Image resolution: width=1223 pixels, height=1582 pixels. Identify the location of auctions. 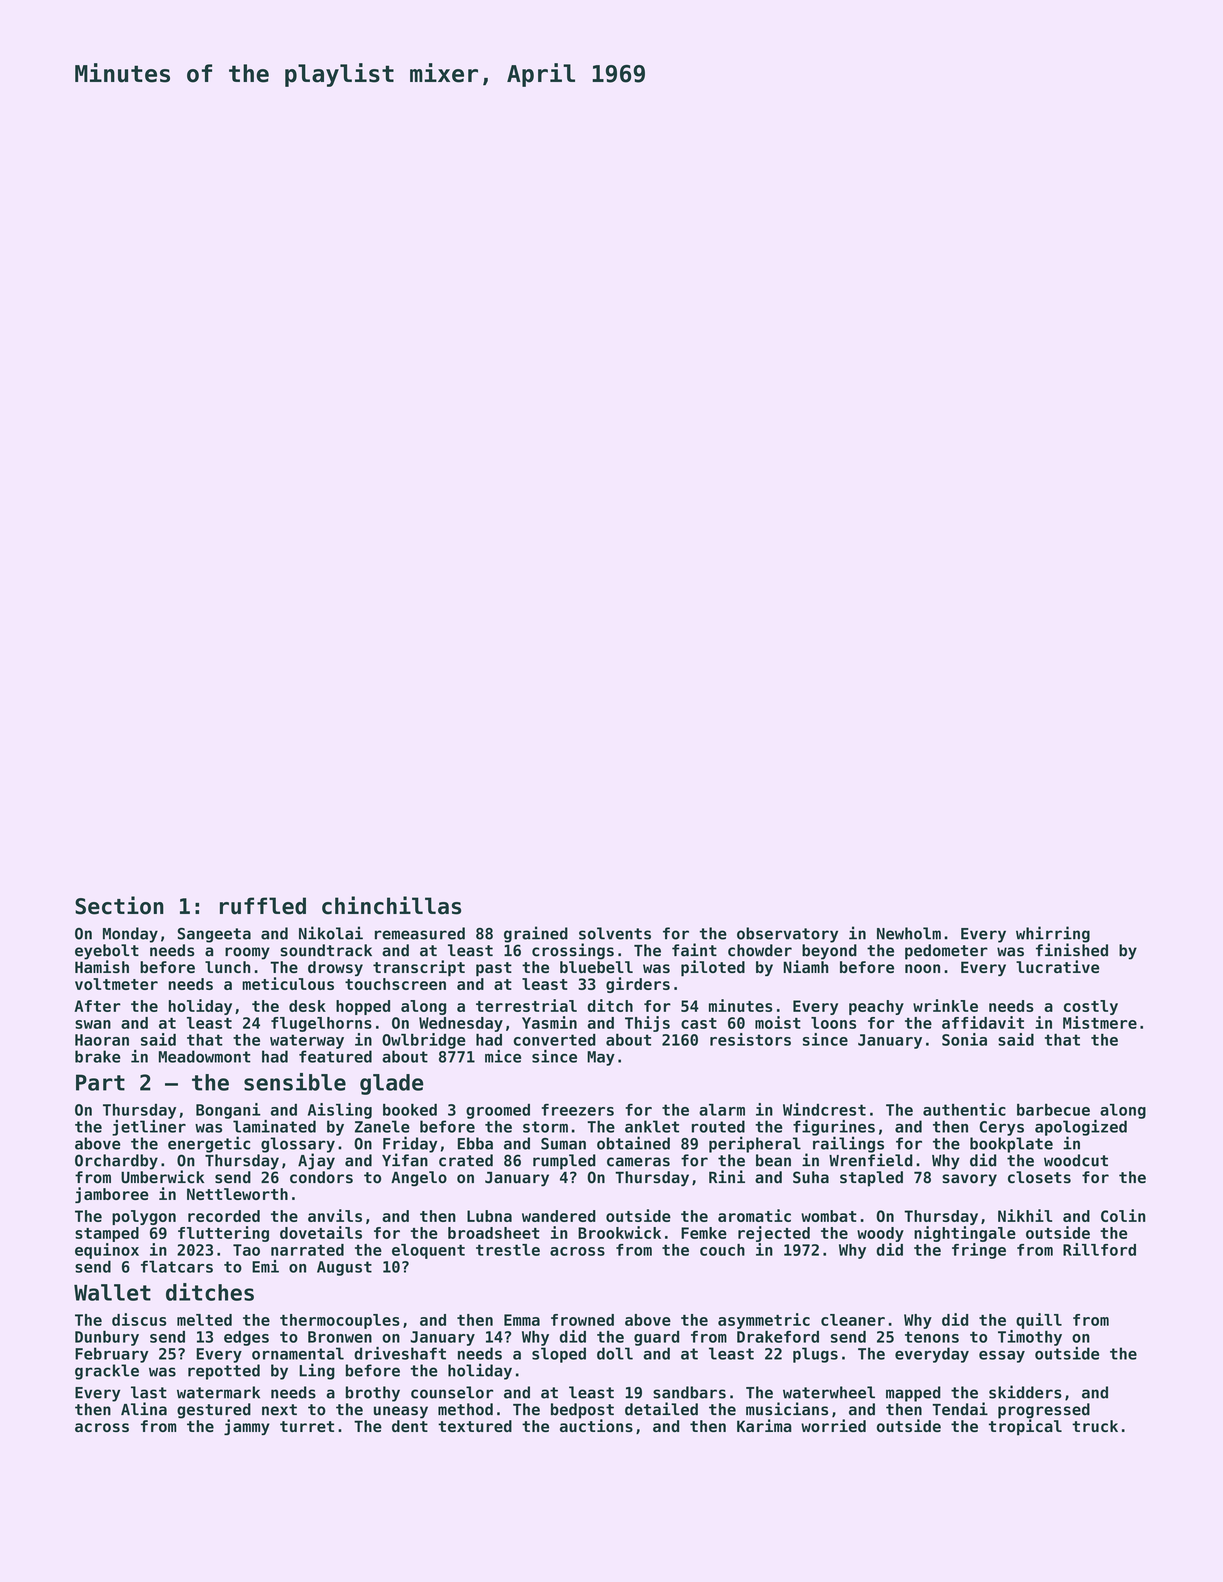
(596, 1425).
